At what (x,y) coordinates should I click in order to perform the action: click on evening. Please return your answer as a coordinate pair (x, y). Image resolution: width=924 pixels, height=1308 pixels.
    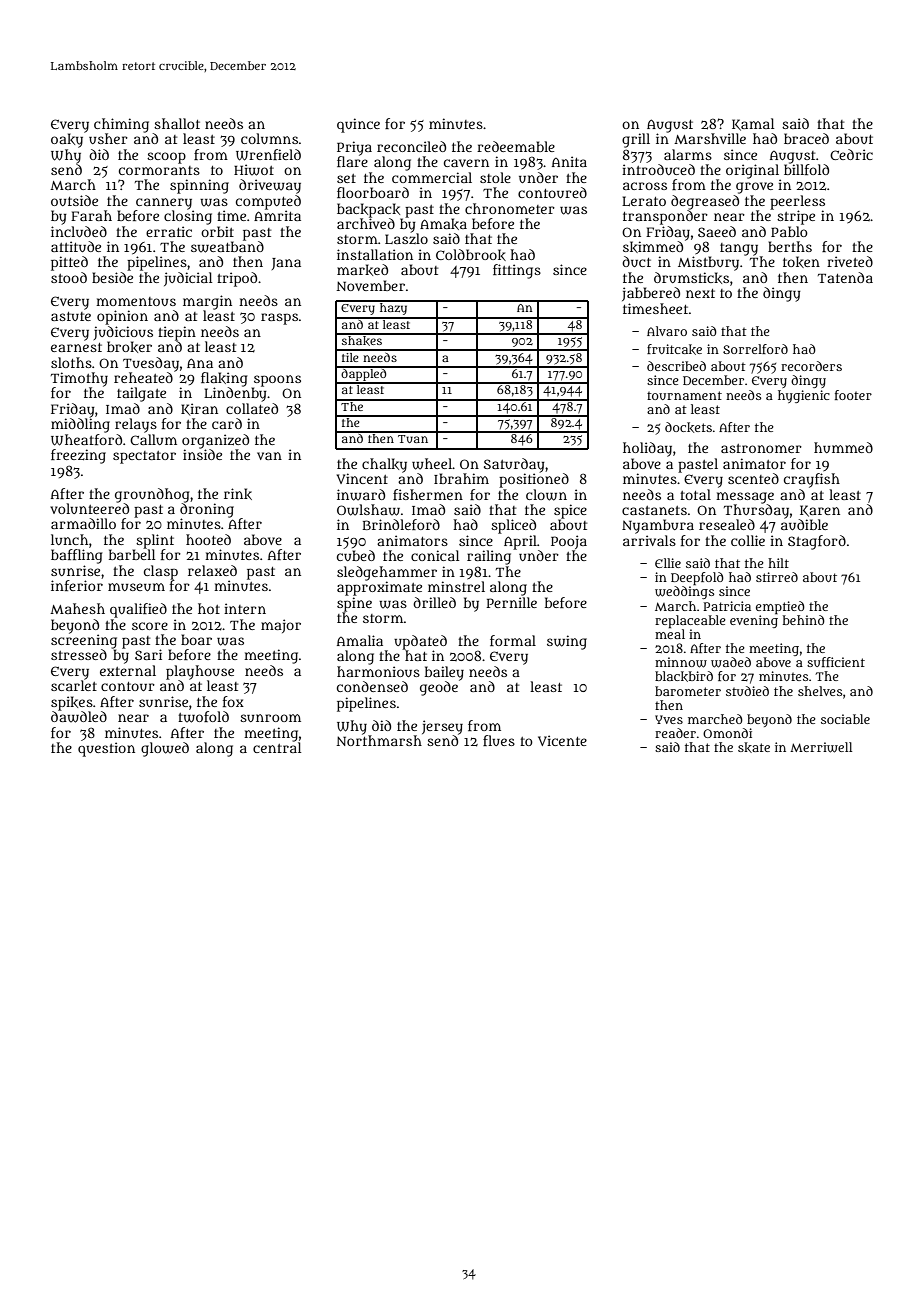
    Looking at the image, I should click on (754, 621).
